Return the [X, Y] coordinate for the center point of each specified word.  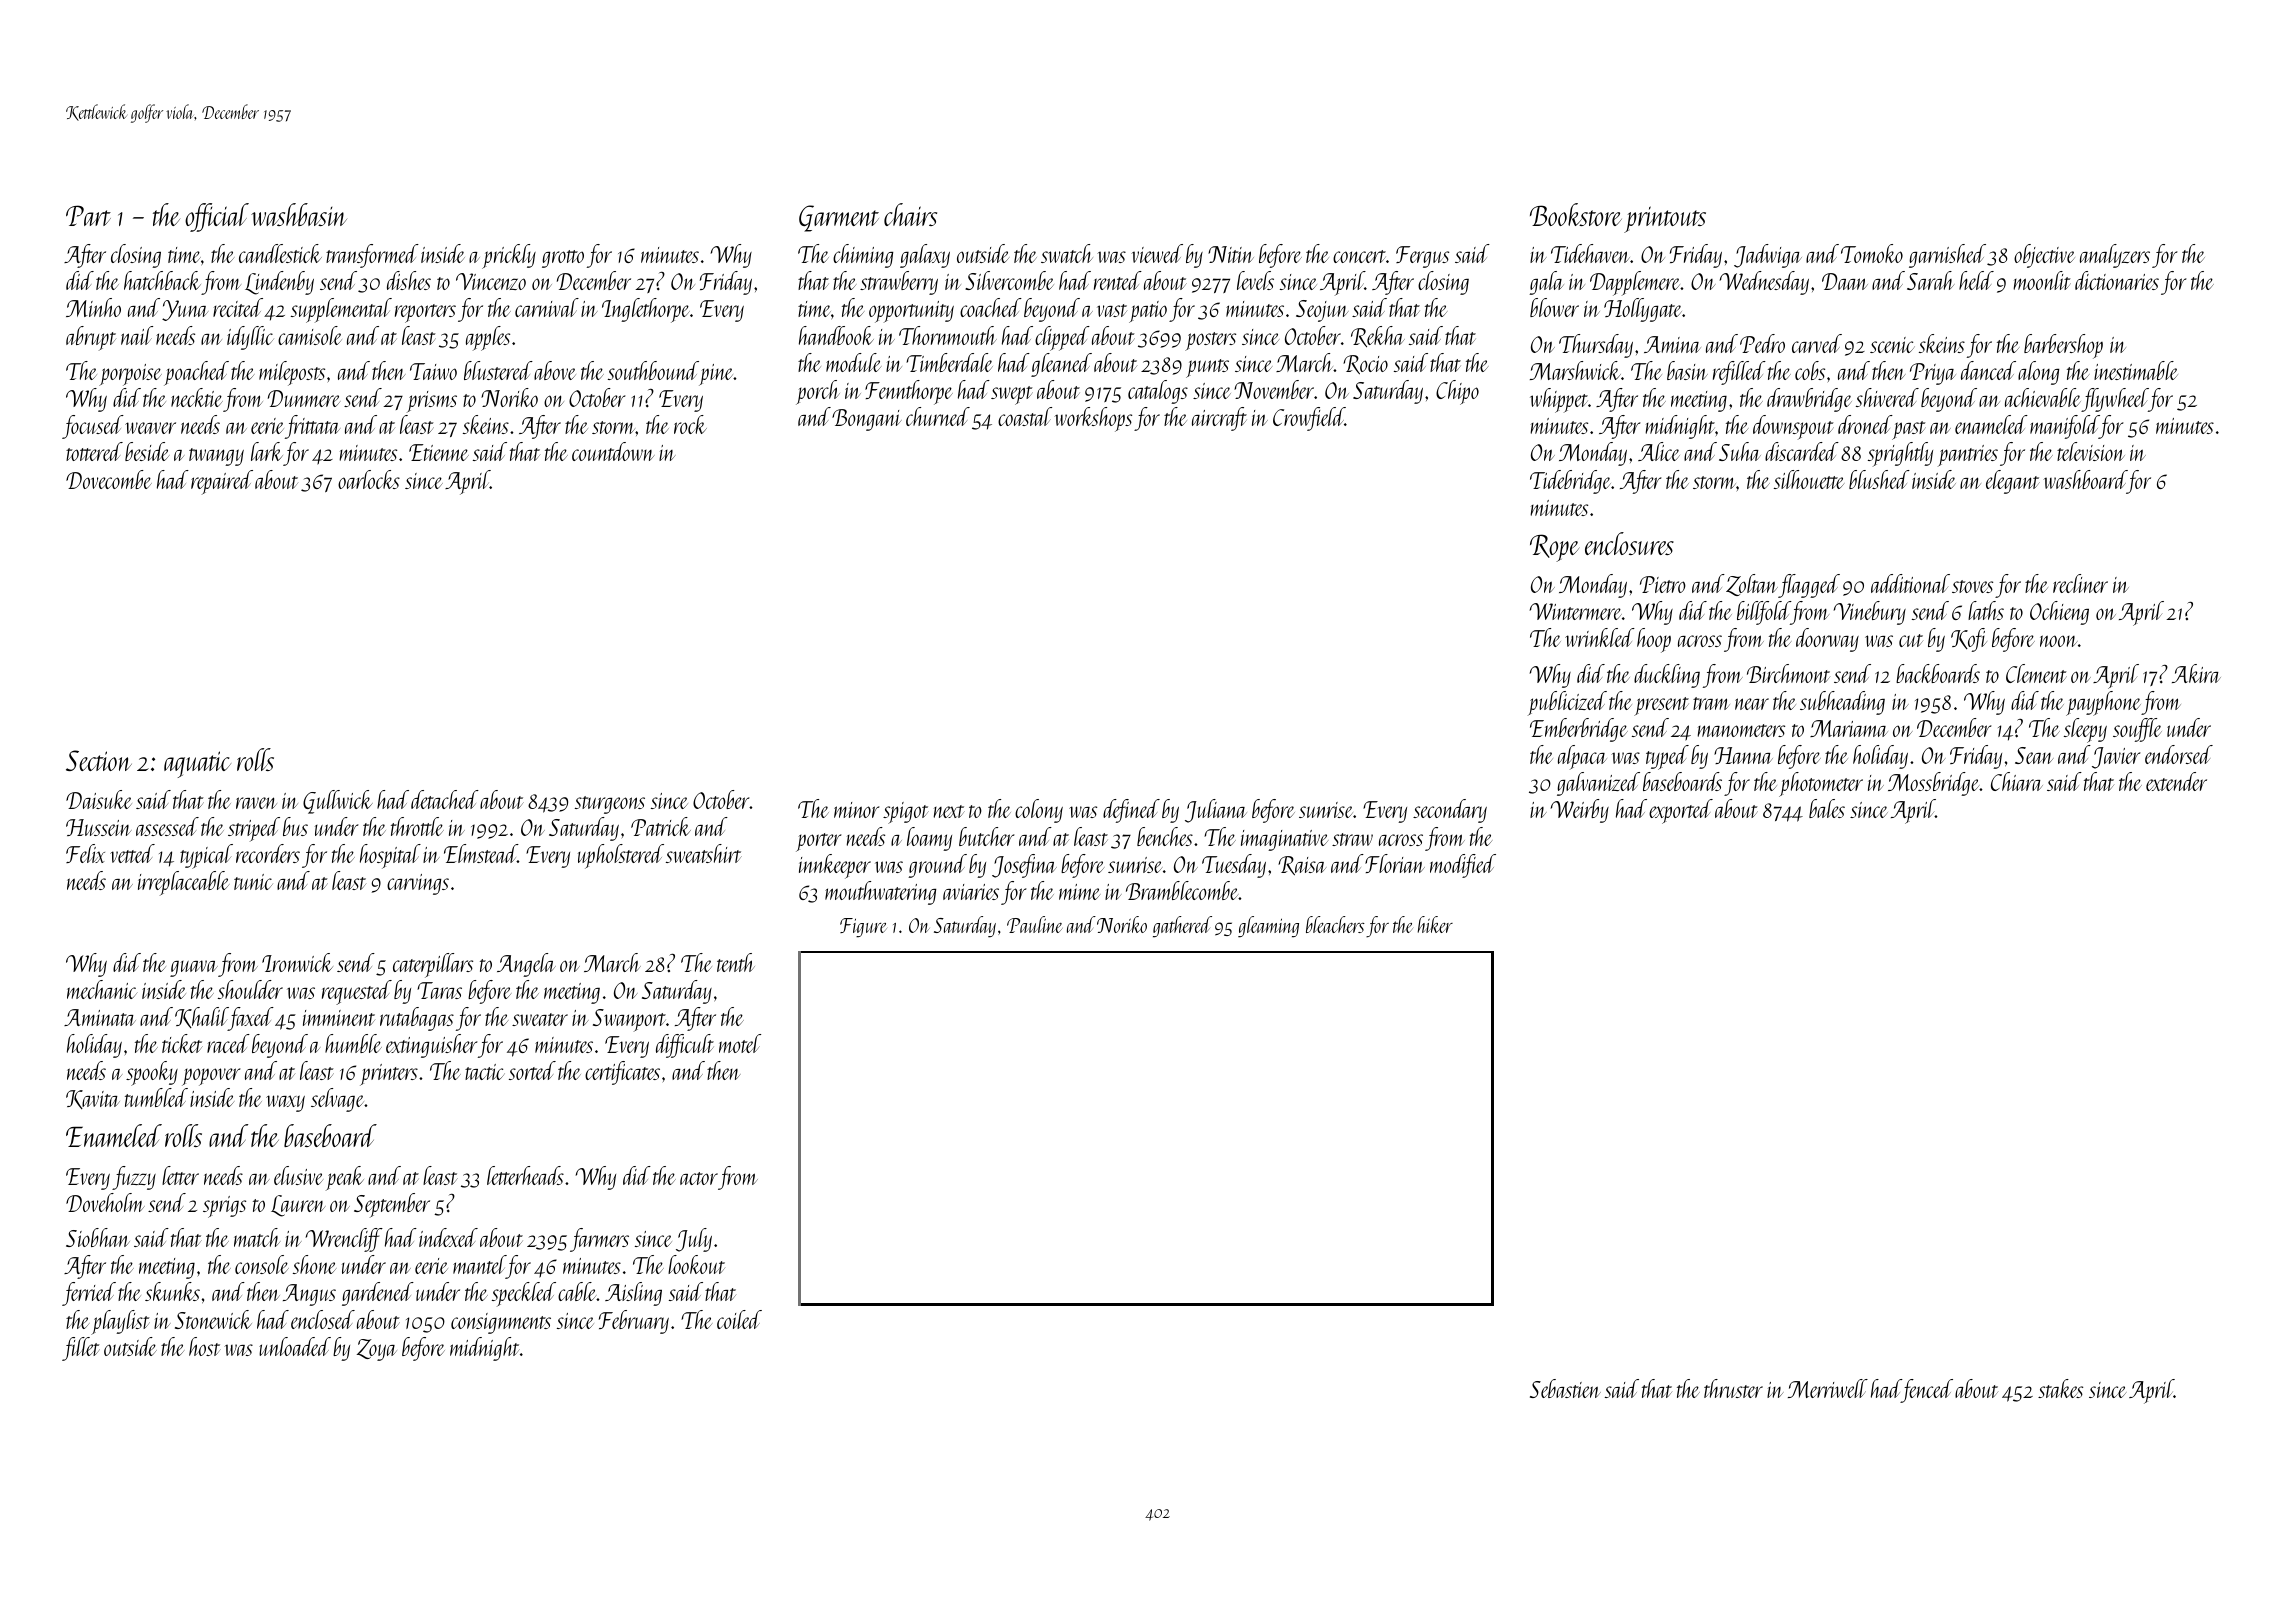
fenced [1927, 1391]
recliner [2080, 583]
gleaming [1268, 927]
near [1752, 704]
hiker [1435, 924]
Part [88, 215]
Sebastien [1565, 1388]
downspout [1793, 427]
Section [99, 760]
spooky [152, 1073]
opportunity [911, 312]
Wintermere [1575, 611]
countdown [613, 451]
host [205, 1346]
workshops [1093, 419]
